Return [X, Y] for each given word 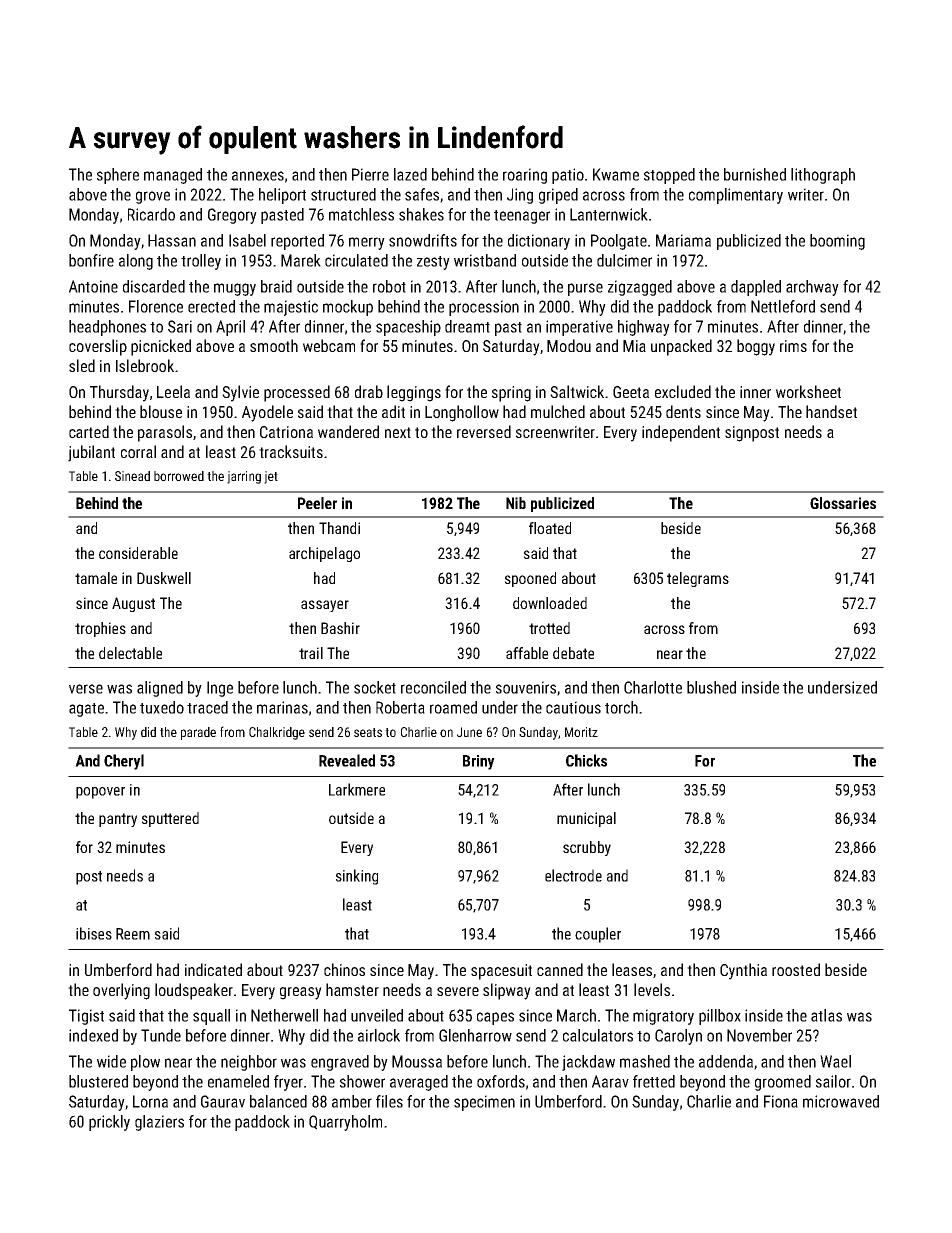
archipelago [324, 554]
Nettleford [783, 306]
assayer [325, 606]
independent [681, 433]
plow [145, 1063]
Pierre [370, 174]
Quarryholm [345, 1123]
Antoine [93, 286]
